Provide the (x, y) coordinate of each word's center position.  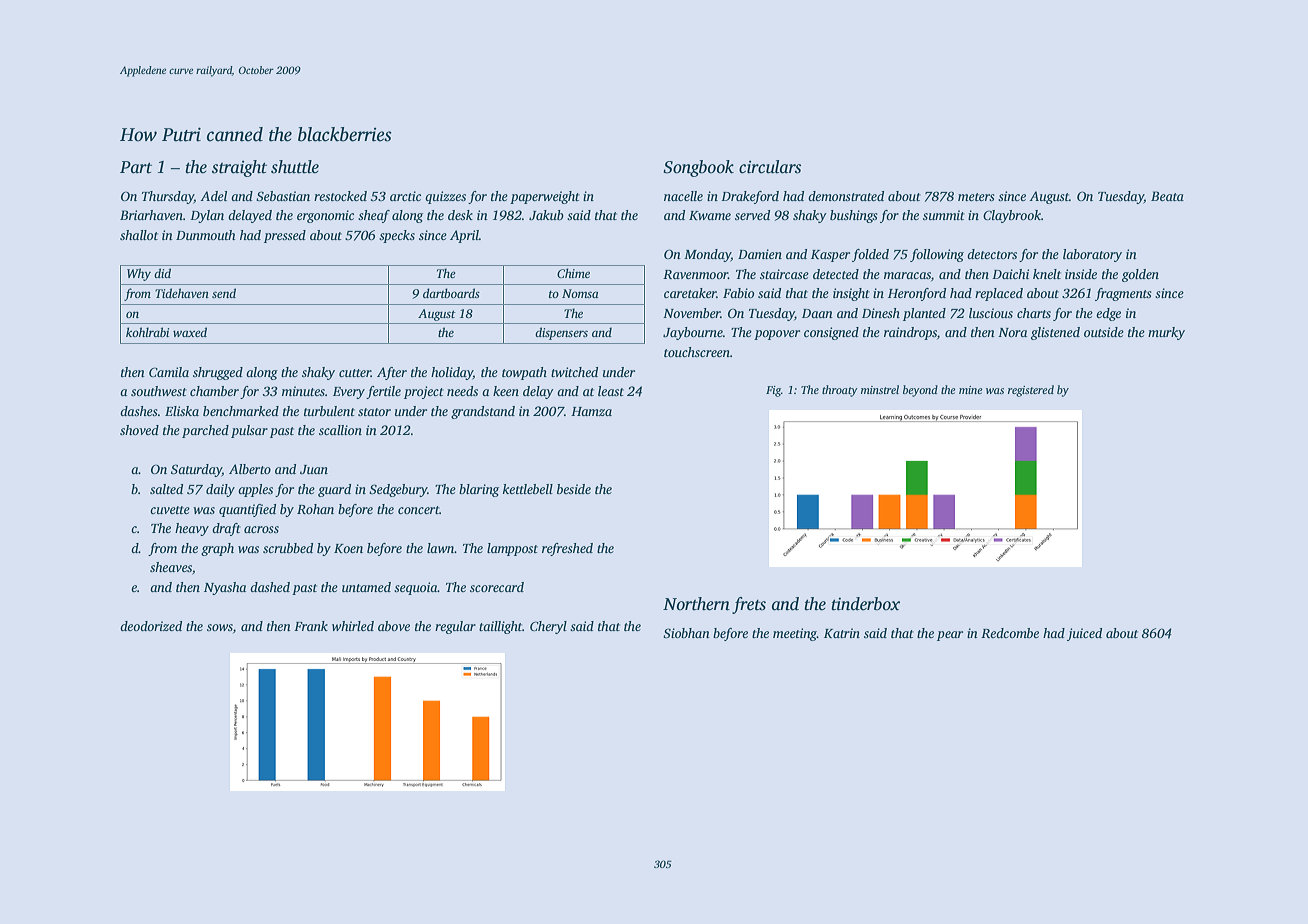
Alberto (250, 469)
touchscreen (697, 352)
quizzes (445, 197)
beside (574, 489)
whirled (353, 626)
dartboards (451, 293)
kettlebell (528, 489)
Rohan (315, 509)
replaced (999, 294)
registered (1031, 391)
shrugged (218, 373)
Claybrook (1012, 216)
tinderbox (865, 604)
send (224, 293)
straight (239, 168)
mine (971, 390)
